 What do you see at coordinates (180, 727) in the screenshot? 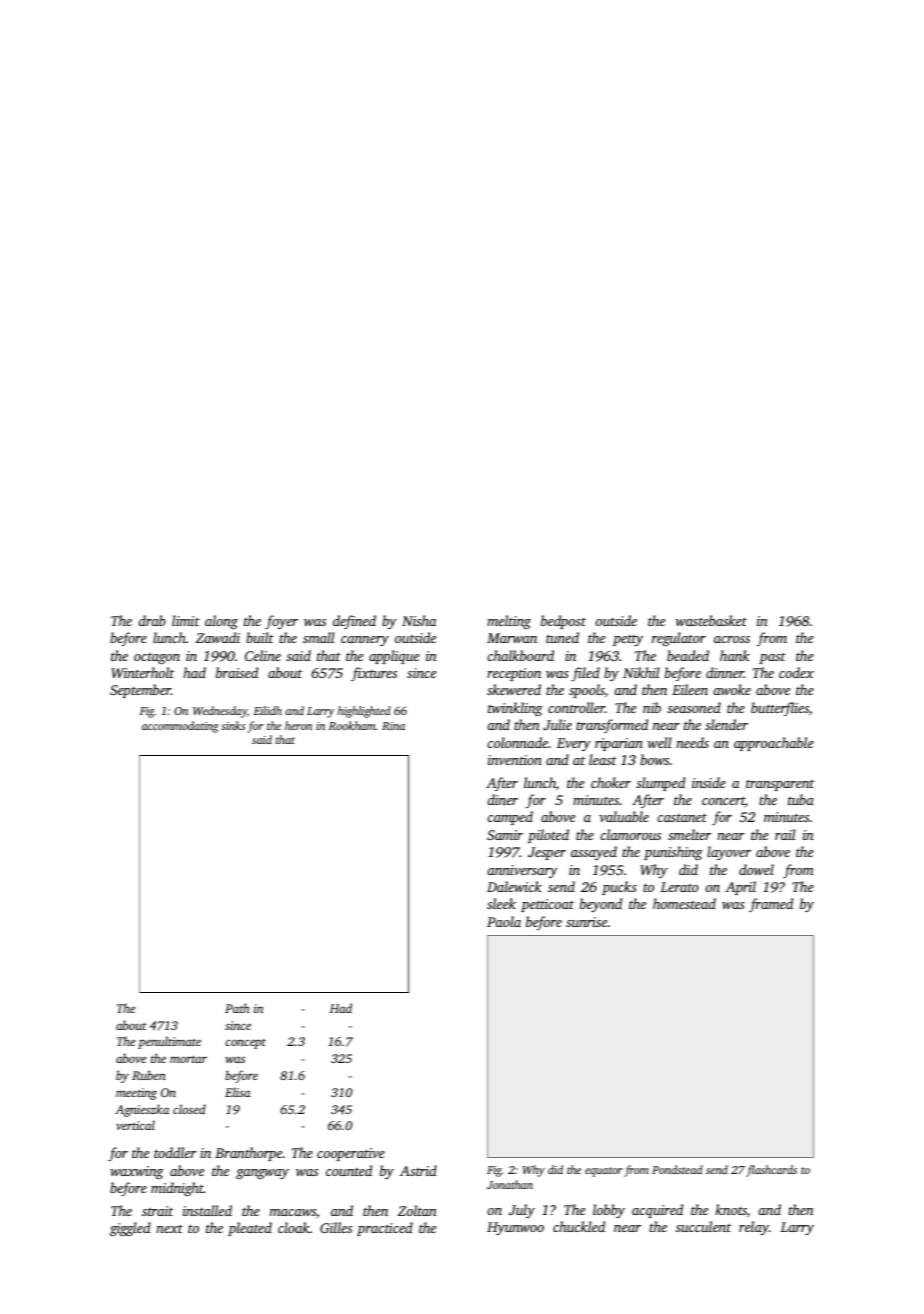
I see `accommodating` at bounding box center [180, 727].
